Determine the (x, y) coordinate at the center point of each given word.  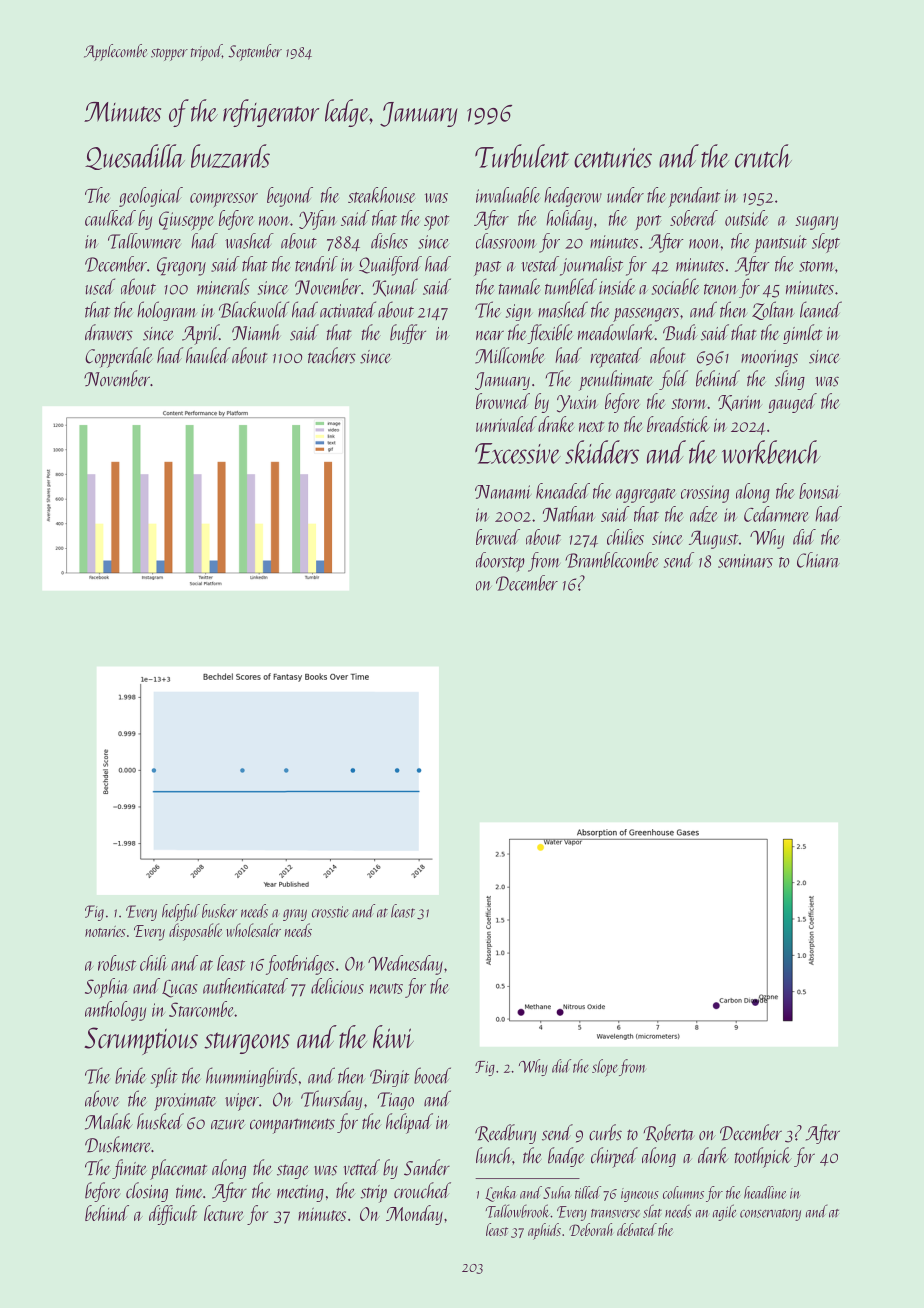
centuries (613, 158)
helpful (181, 912)
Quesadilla (135, 157)
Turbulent (522, 156)
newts (386, 988)
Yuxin (577, 404)
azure (228, 1124)
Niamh (256, 332)
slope (605, 1068)
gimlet (802, 334)
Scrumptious (141, 1041)
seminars (745, 561)
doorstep (500, 562)
